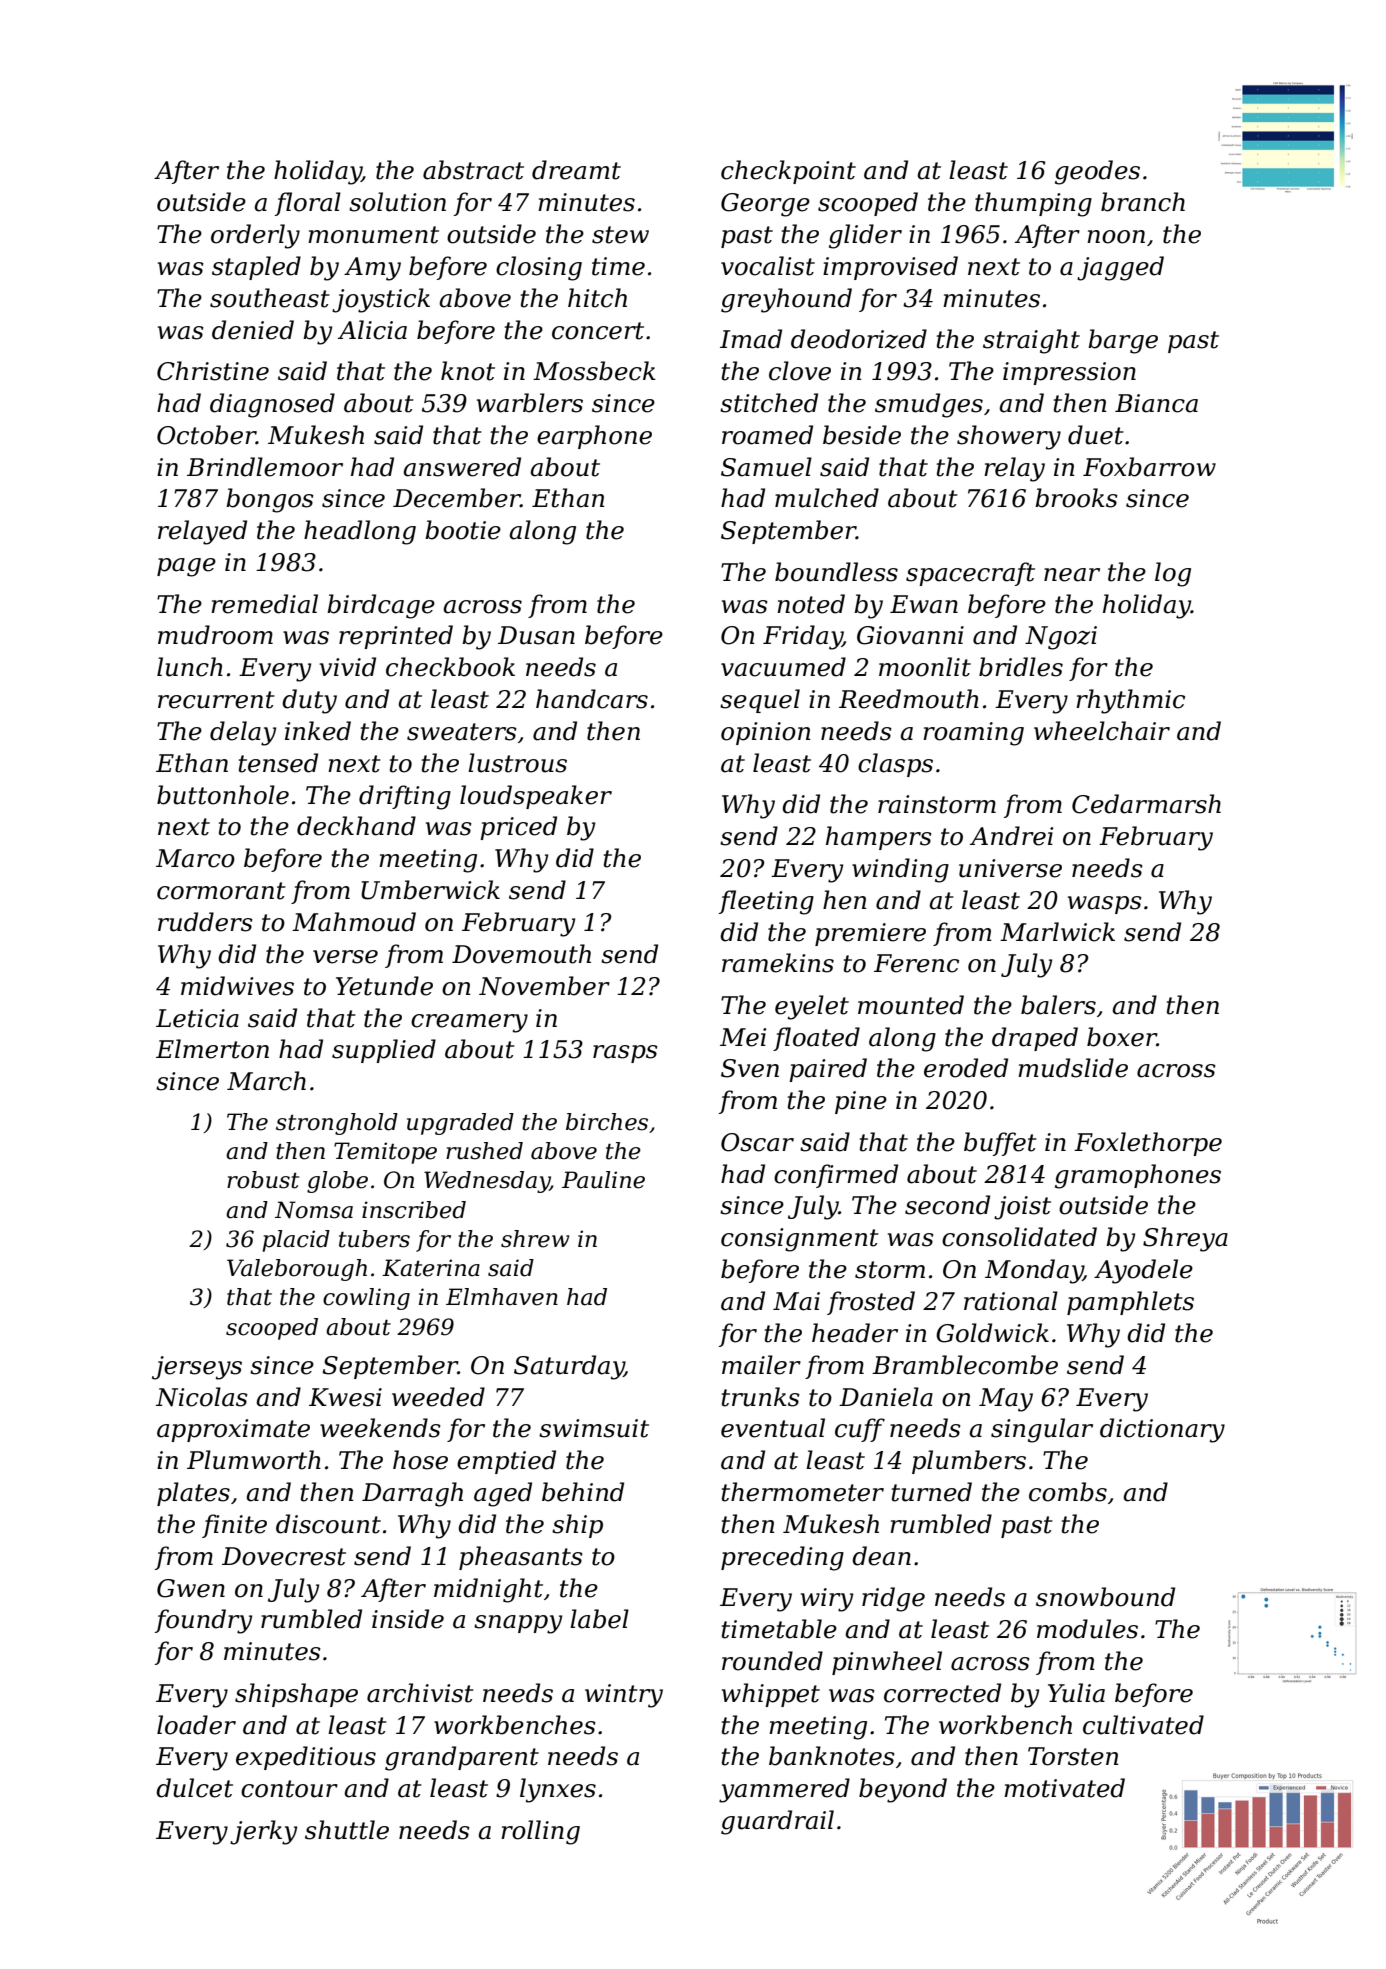  What do you see at coordinates (255, 236) in the screenshot?
I see `orderly` at bounding box center [255, 236].
